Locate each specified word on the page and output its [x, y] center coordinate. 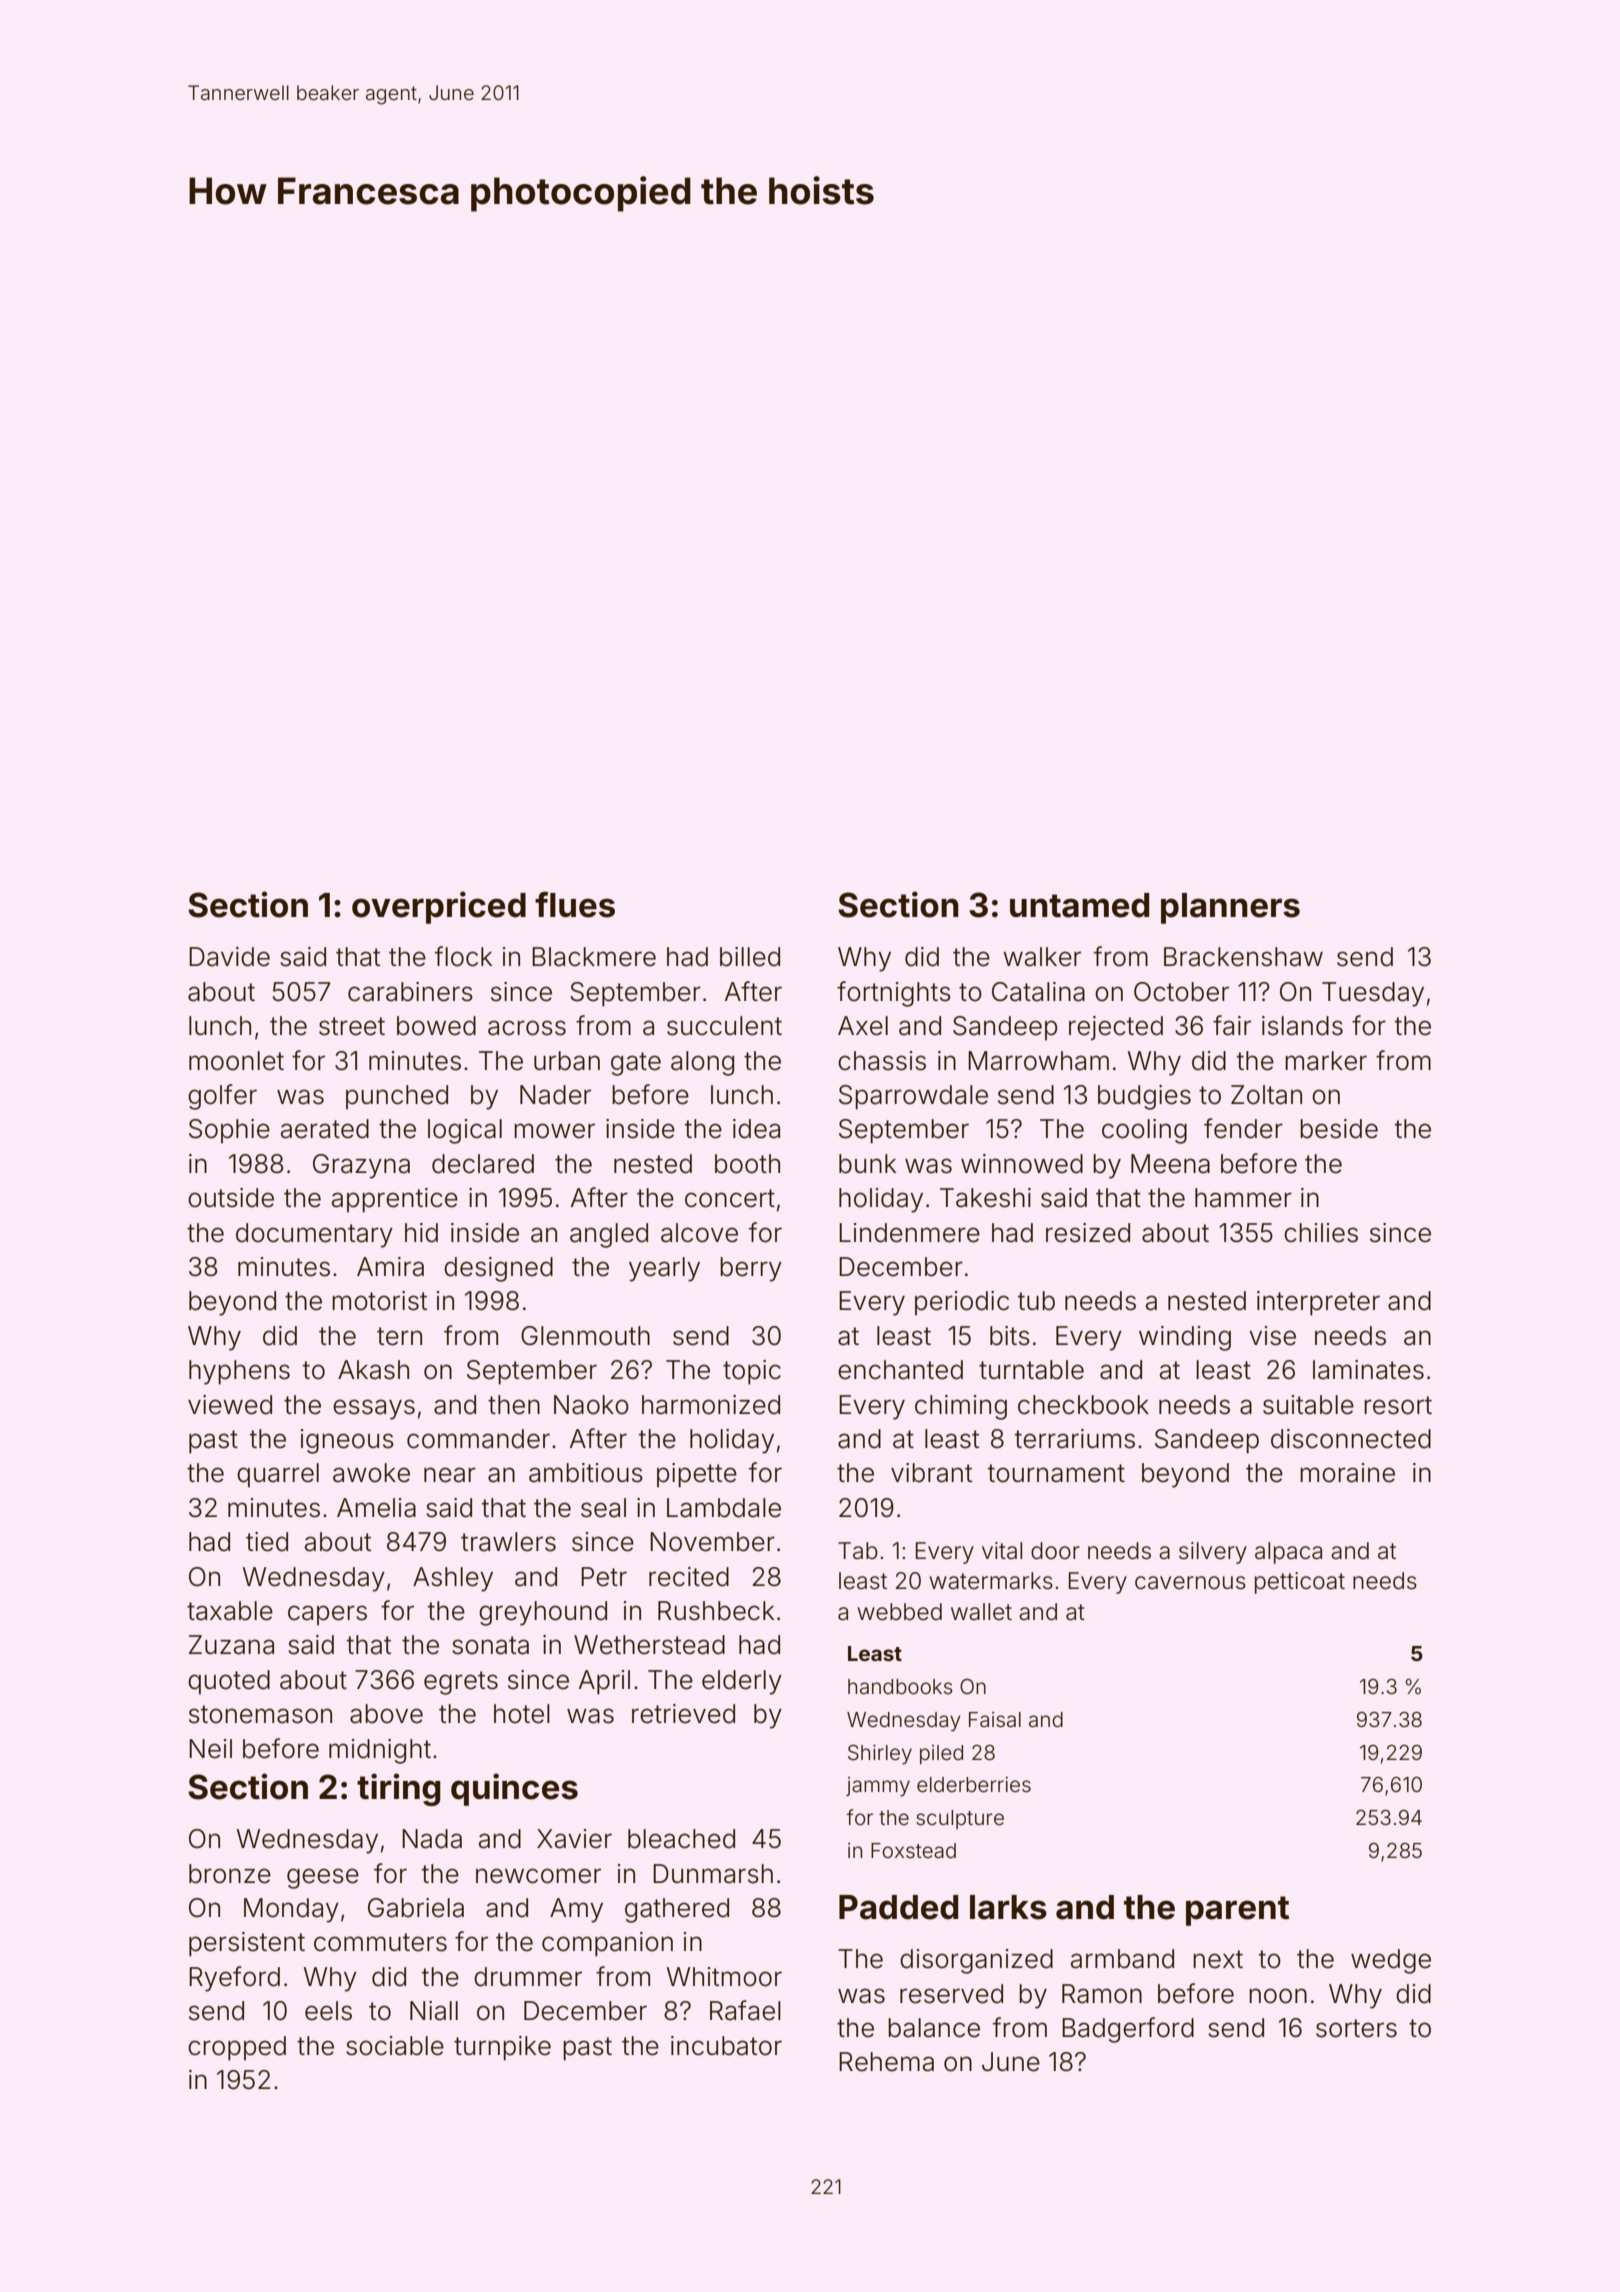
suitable [1308, 1405]
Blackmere [594, 957]
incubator [726, 2046]
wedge [1391, 1961]
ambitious [586, 1473]
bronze [230, 1874]
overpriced [439, 907]
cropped [237, 2048]
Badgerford [1128, 2030]
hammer [1243, 1198]
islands [1302, 1026]
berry [751, 1269]
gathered [677, 1910]
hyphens [239, 1372]
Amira [390, 1267]
